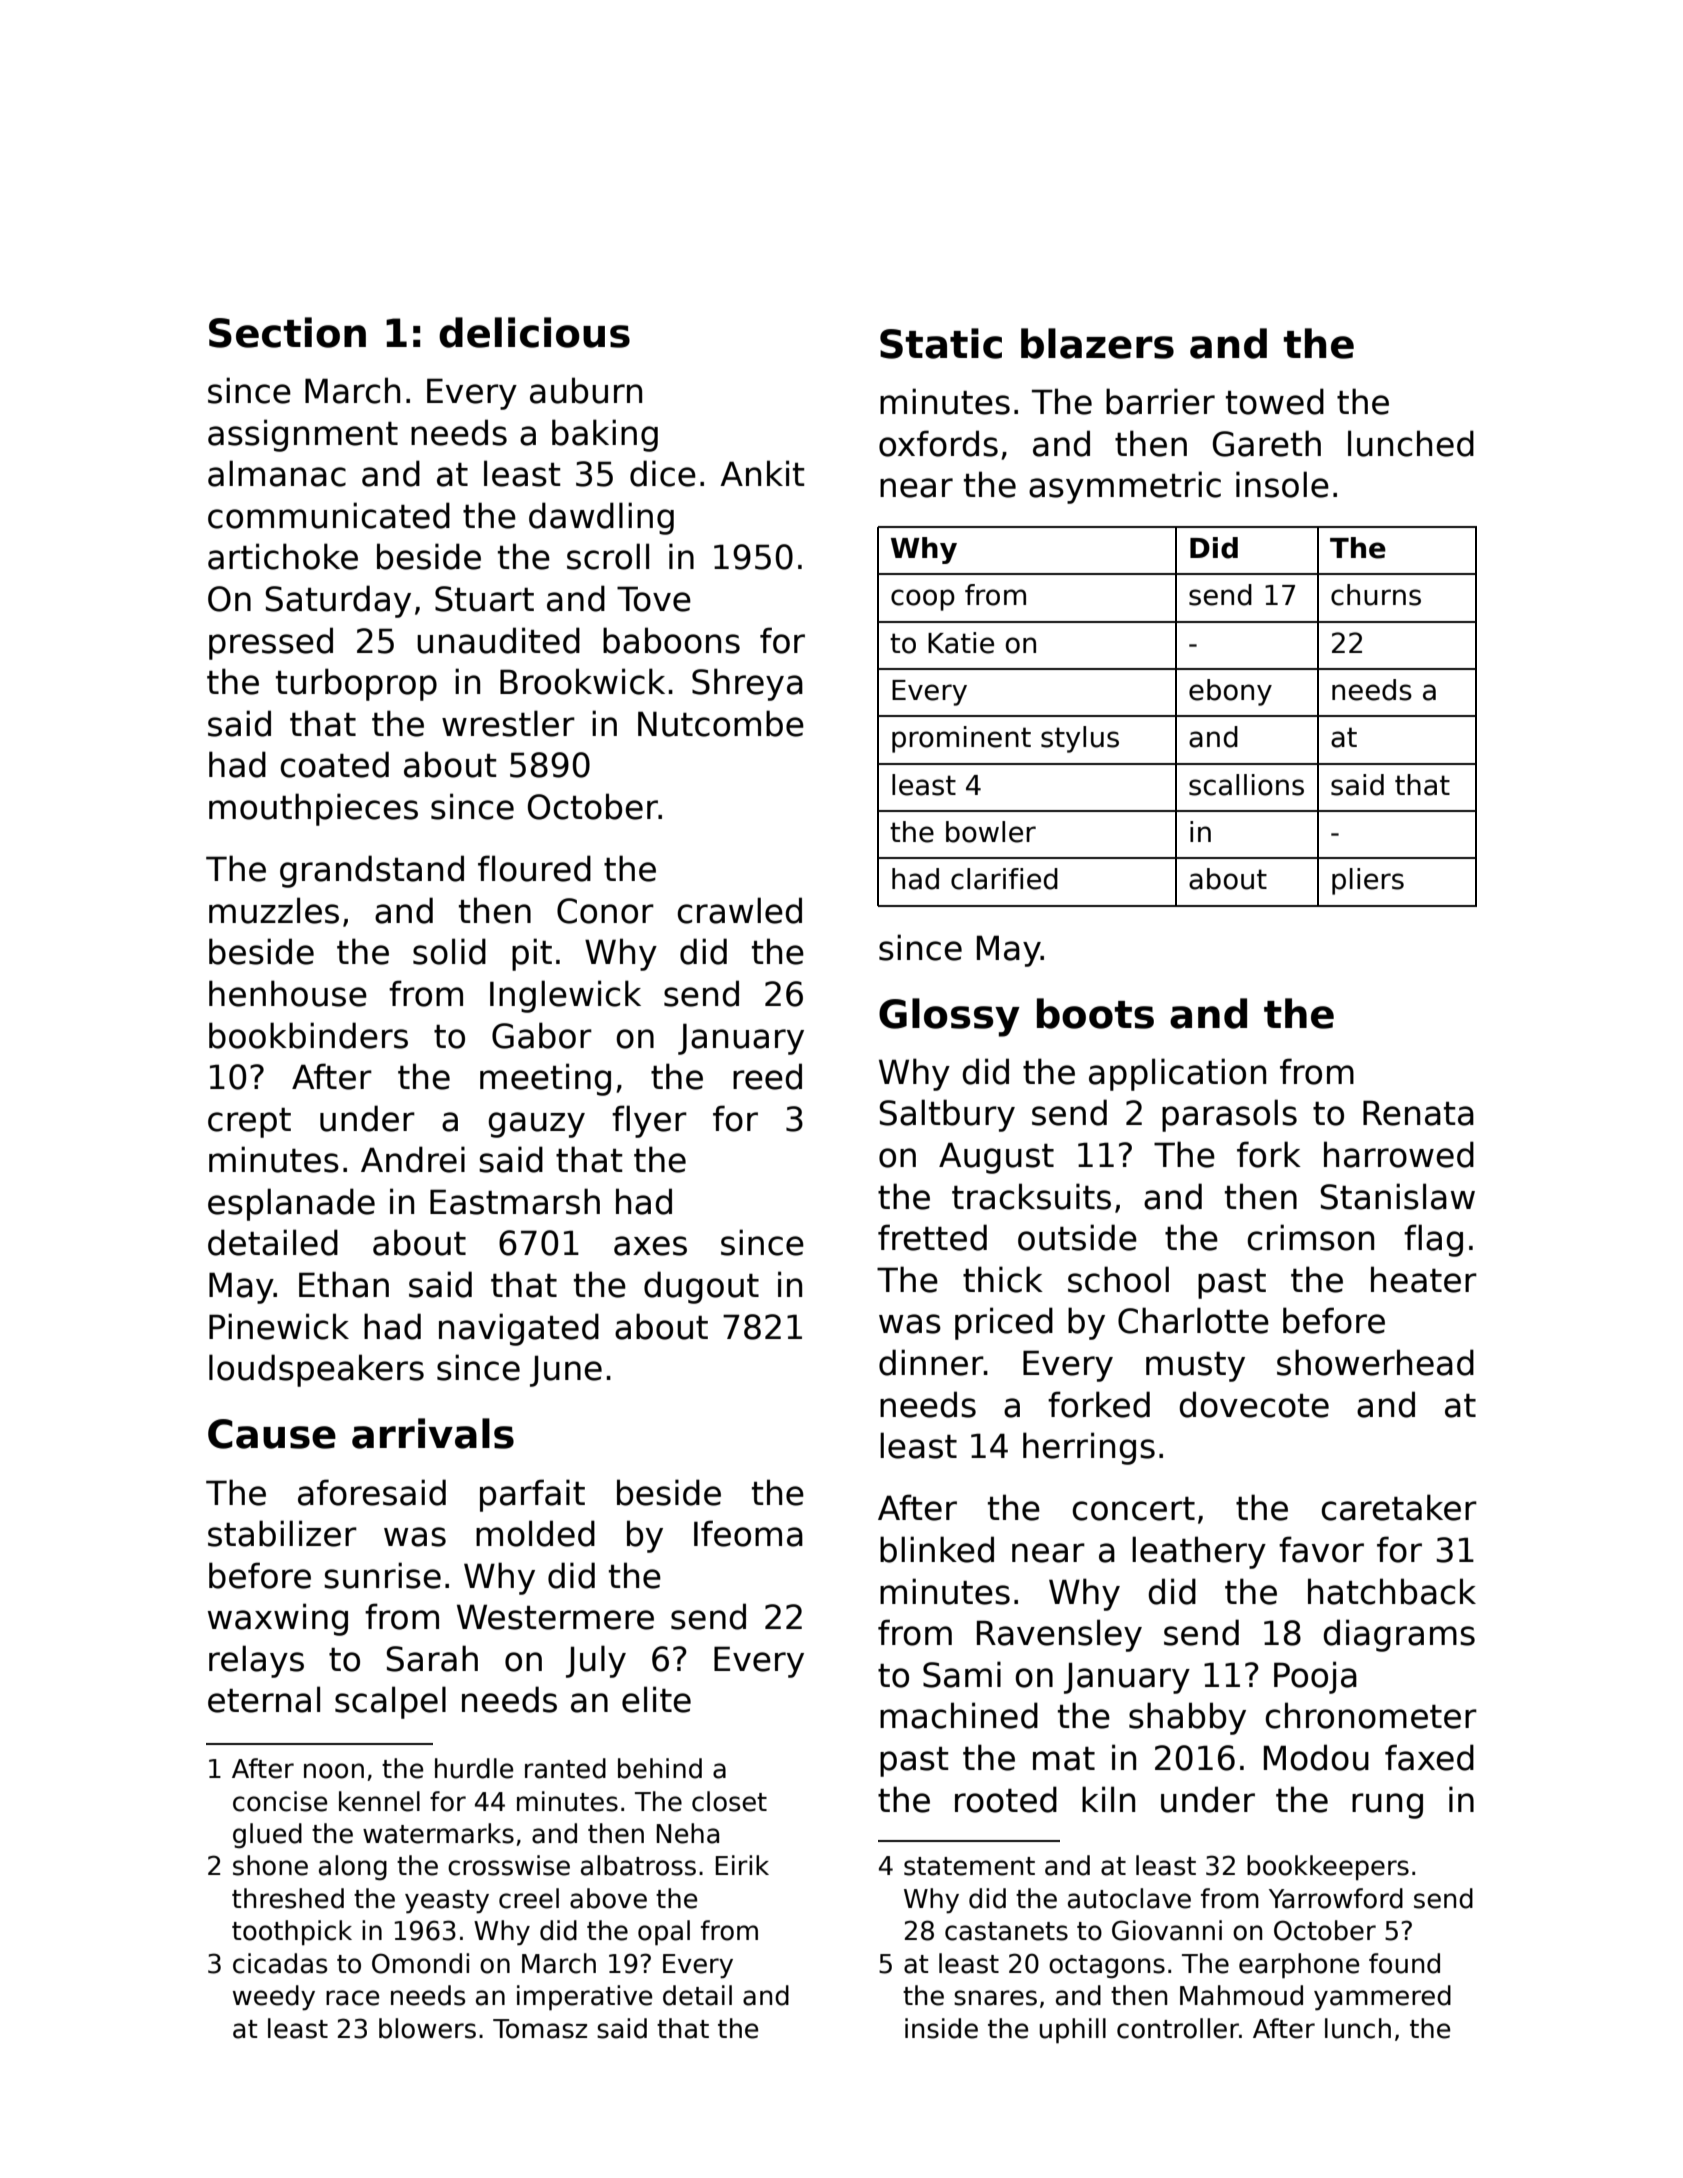 This page has height=2178, width=1683. I want to click on bookbinders, so click(308, 1035).
